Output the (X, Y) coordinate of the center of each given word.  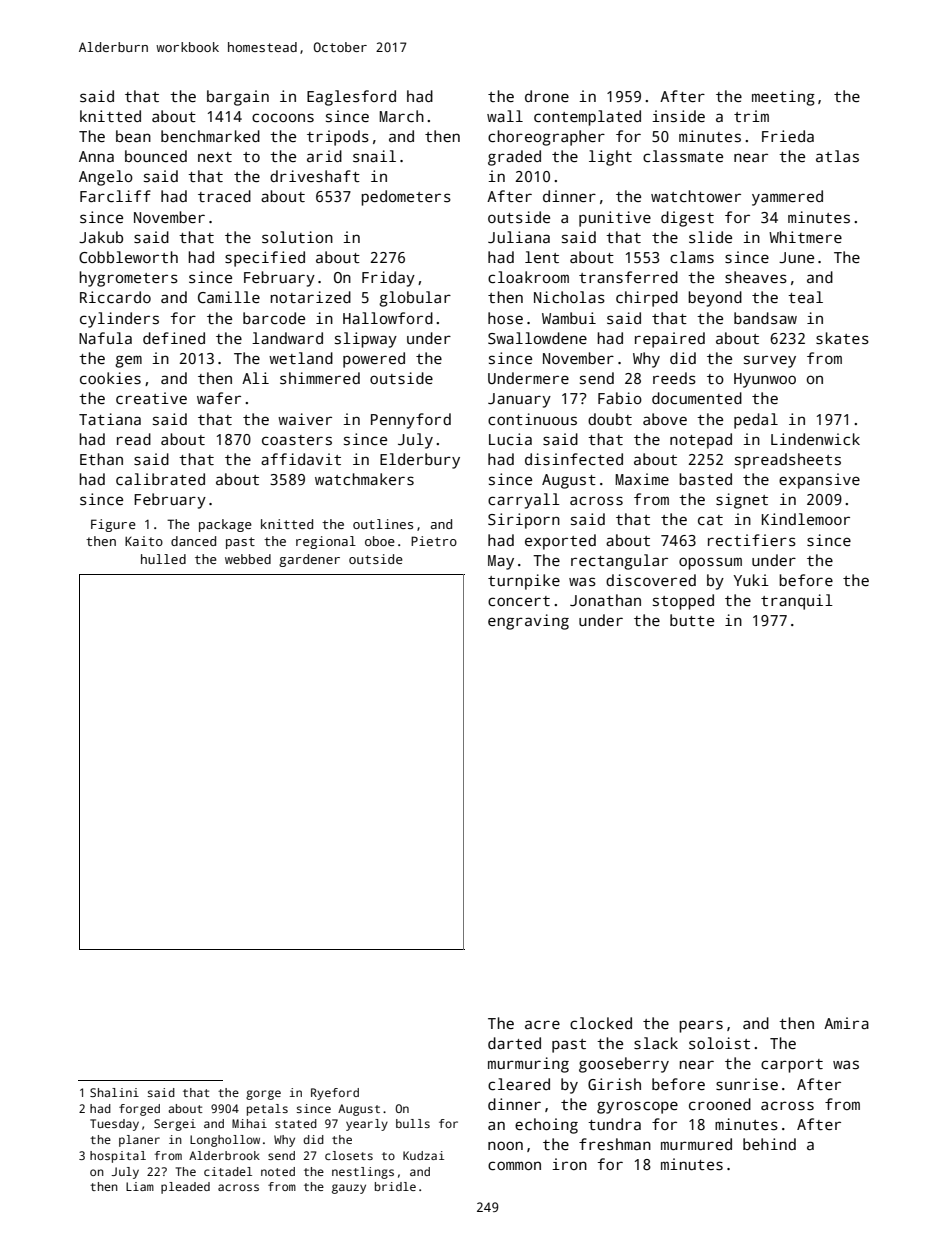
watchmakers (364, 479)
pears (701, 1026)
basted (705, 479)
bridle (395, 1186)
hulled (163, 559)
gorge (263, 1095)
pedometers (406, 198)
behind (769, 1144)
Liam (140, 1186)
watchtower (696, 196)
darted (514, 1043)
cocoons (283, 117)
